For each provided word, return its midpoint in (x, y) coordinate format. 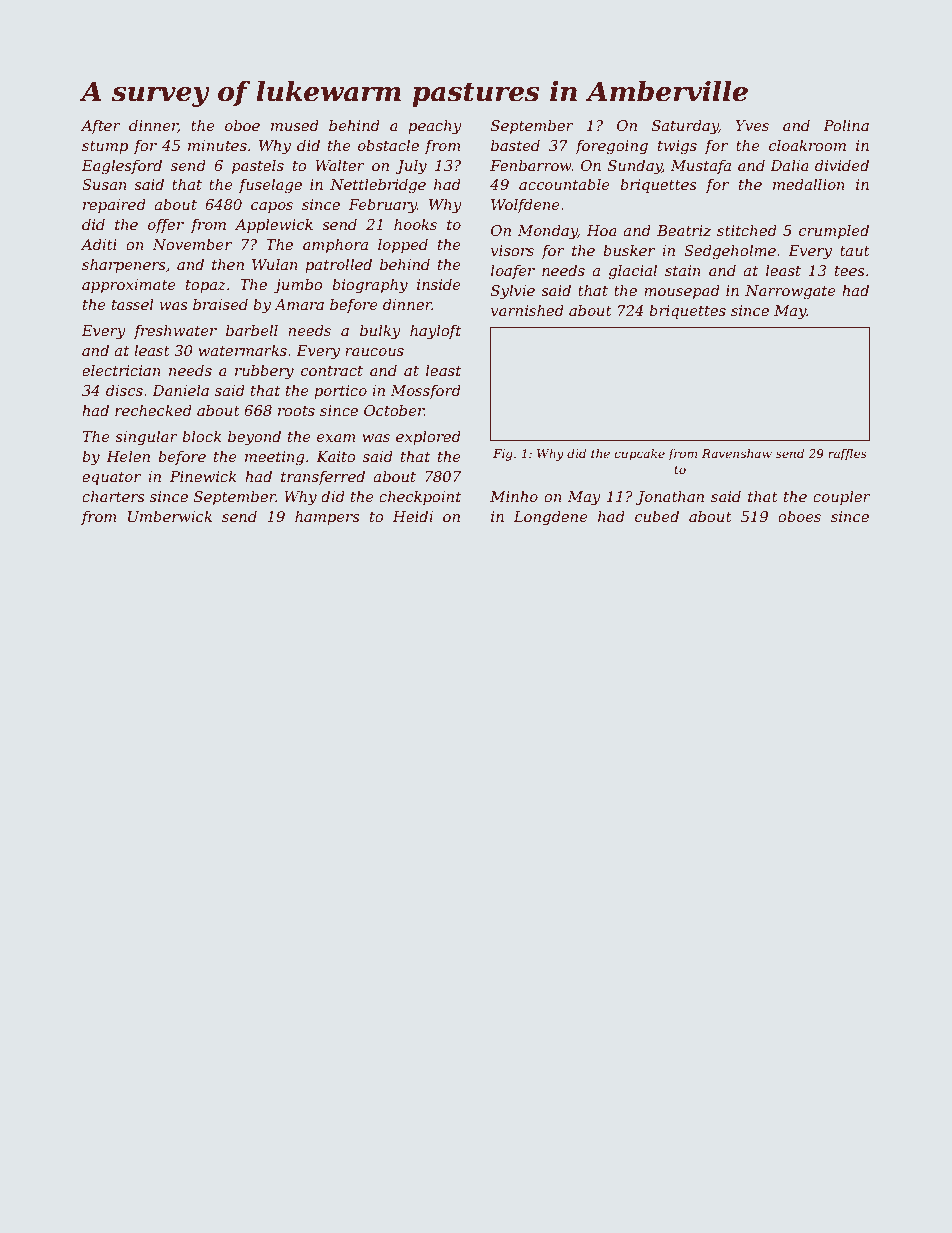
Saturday (685, 127)
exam (336, 438)
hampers (327, 517)
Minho (514, 496)
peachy (435, 127)
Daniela (180, 390)
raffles (847, 454)
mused (295, 125)
